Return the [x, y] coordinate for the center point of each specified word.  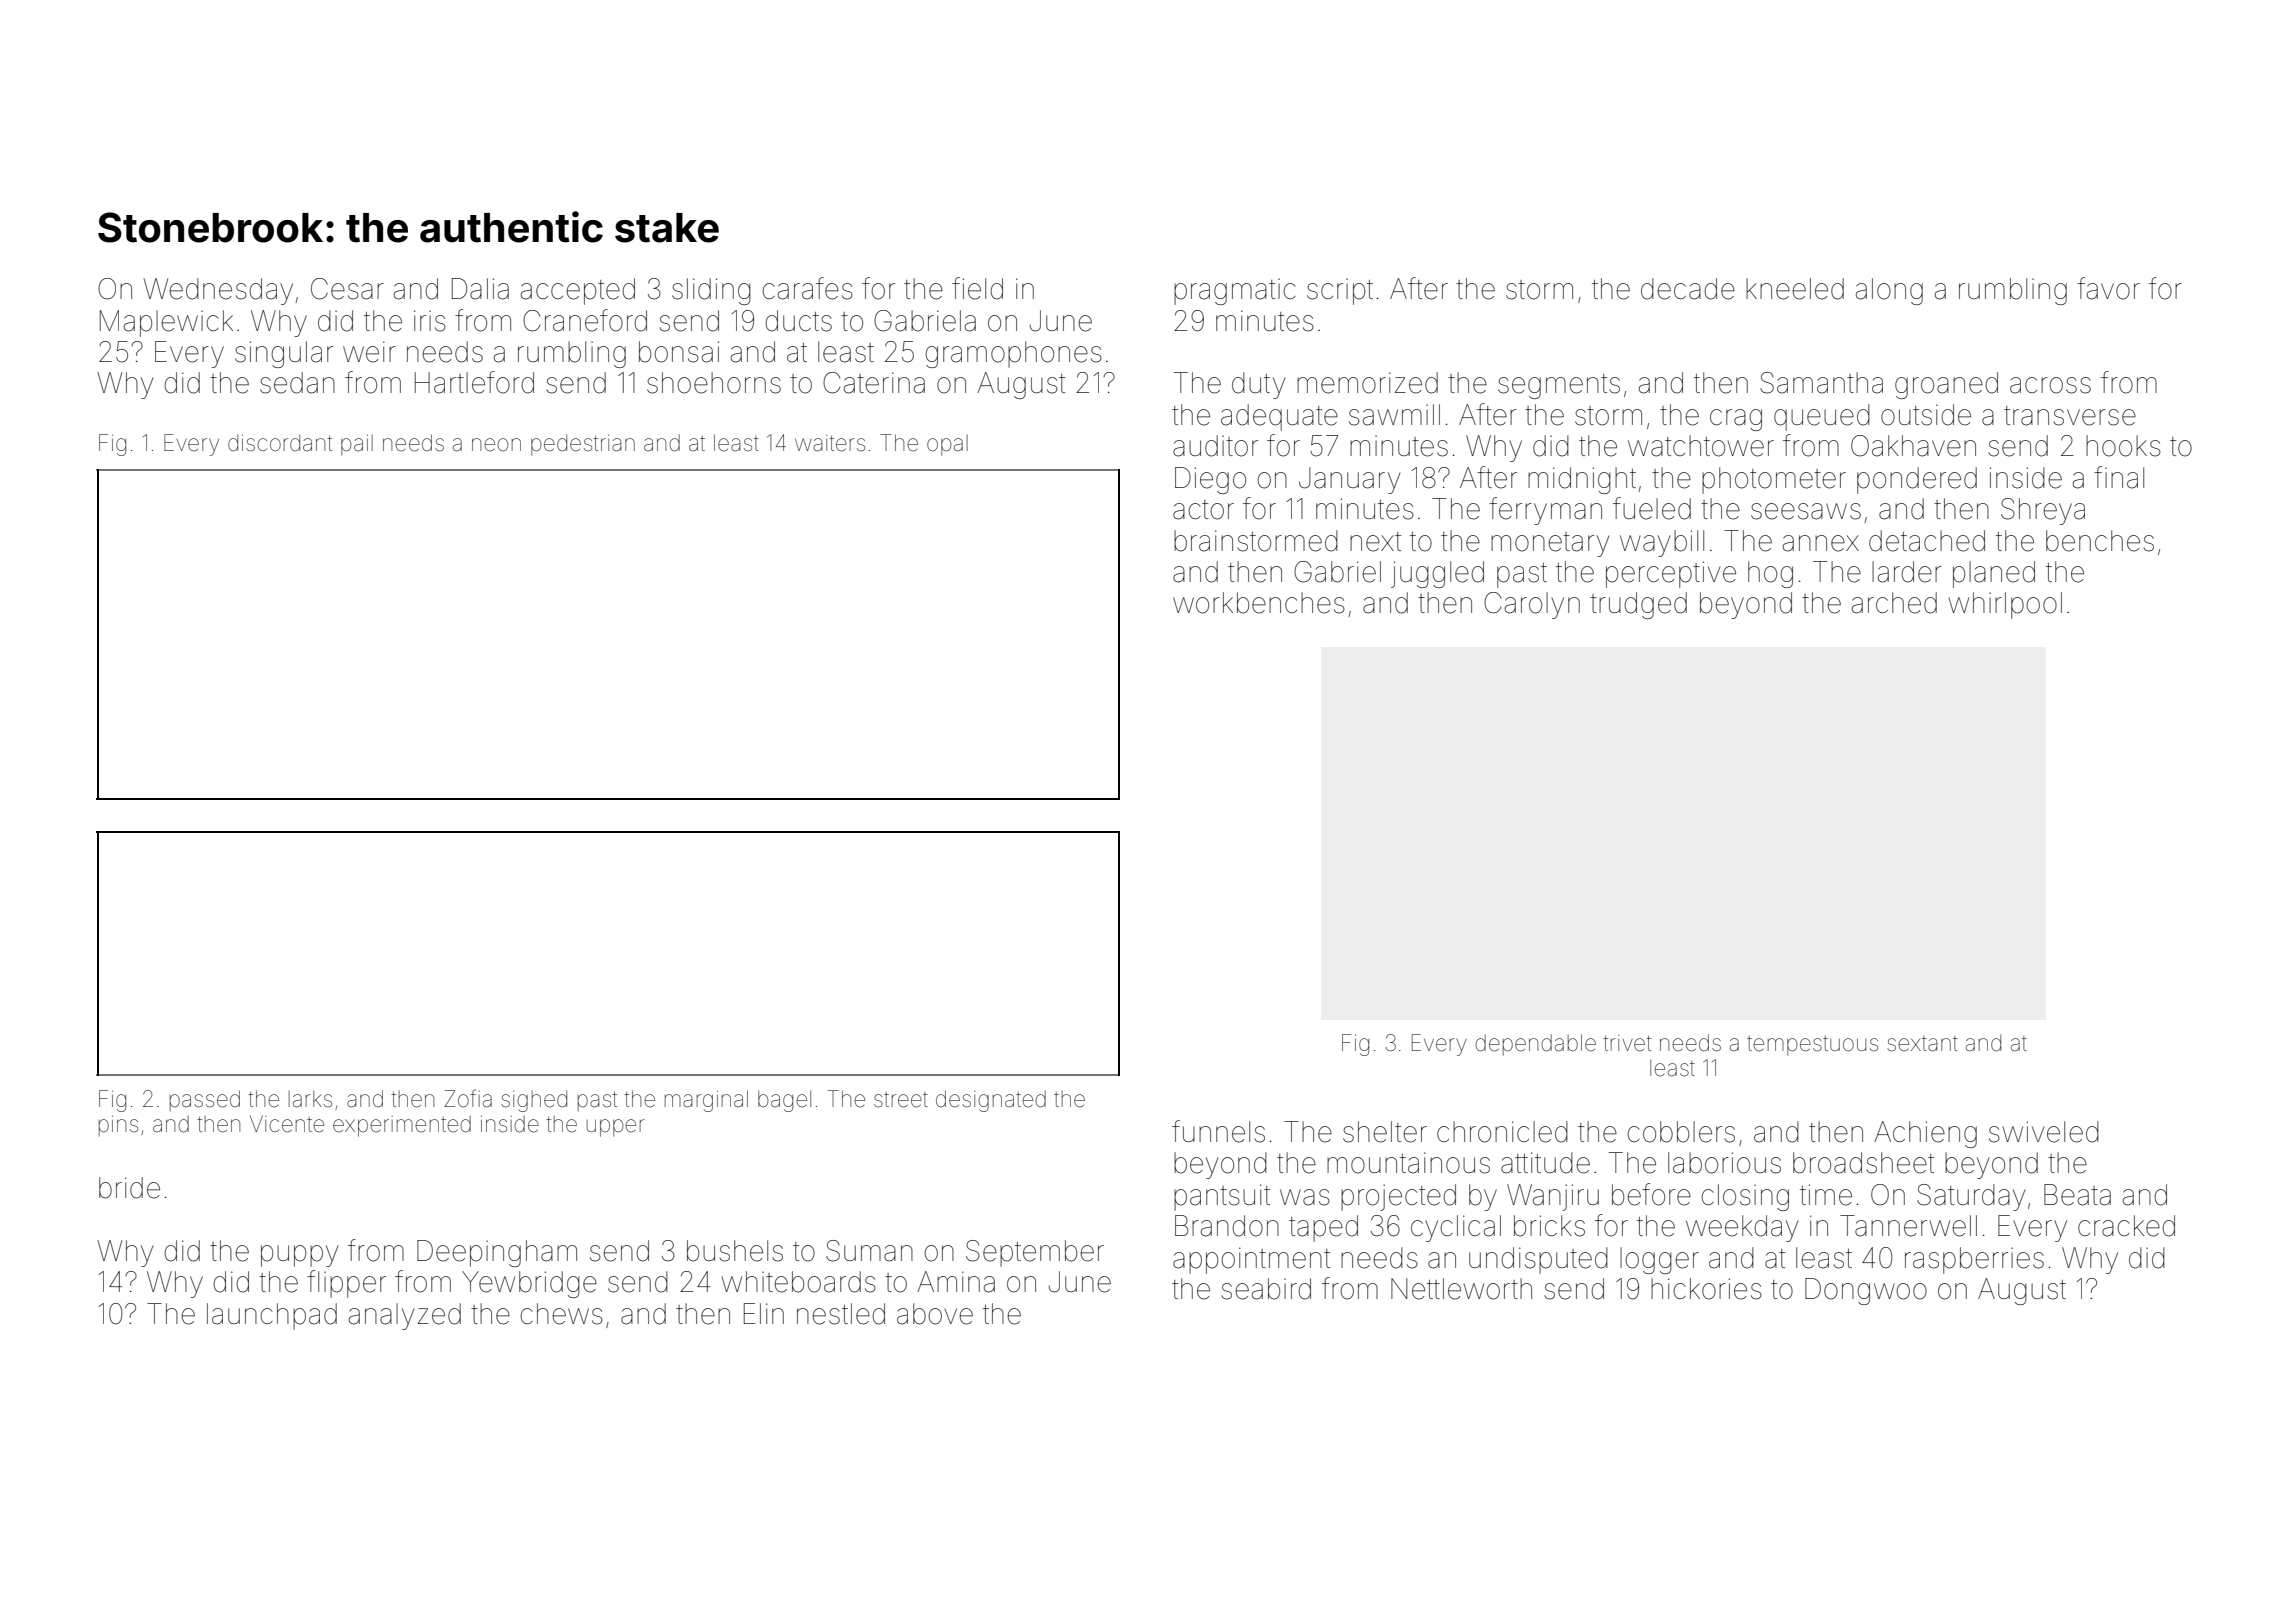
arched [1894, 603]
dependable [1535, 1044]
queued [1822, 417]
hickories [1706, 1289]
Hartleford [474, 382]
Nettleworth [1461, 1289]
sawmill [1394, 415]
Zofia [468, 1098]
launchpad [272, 1316]
